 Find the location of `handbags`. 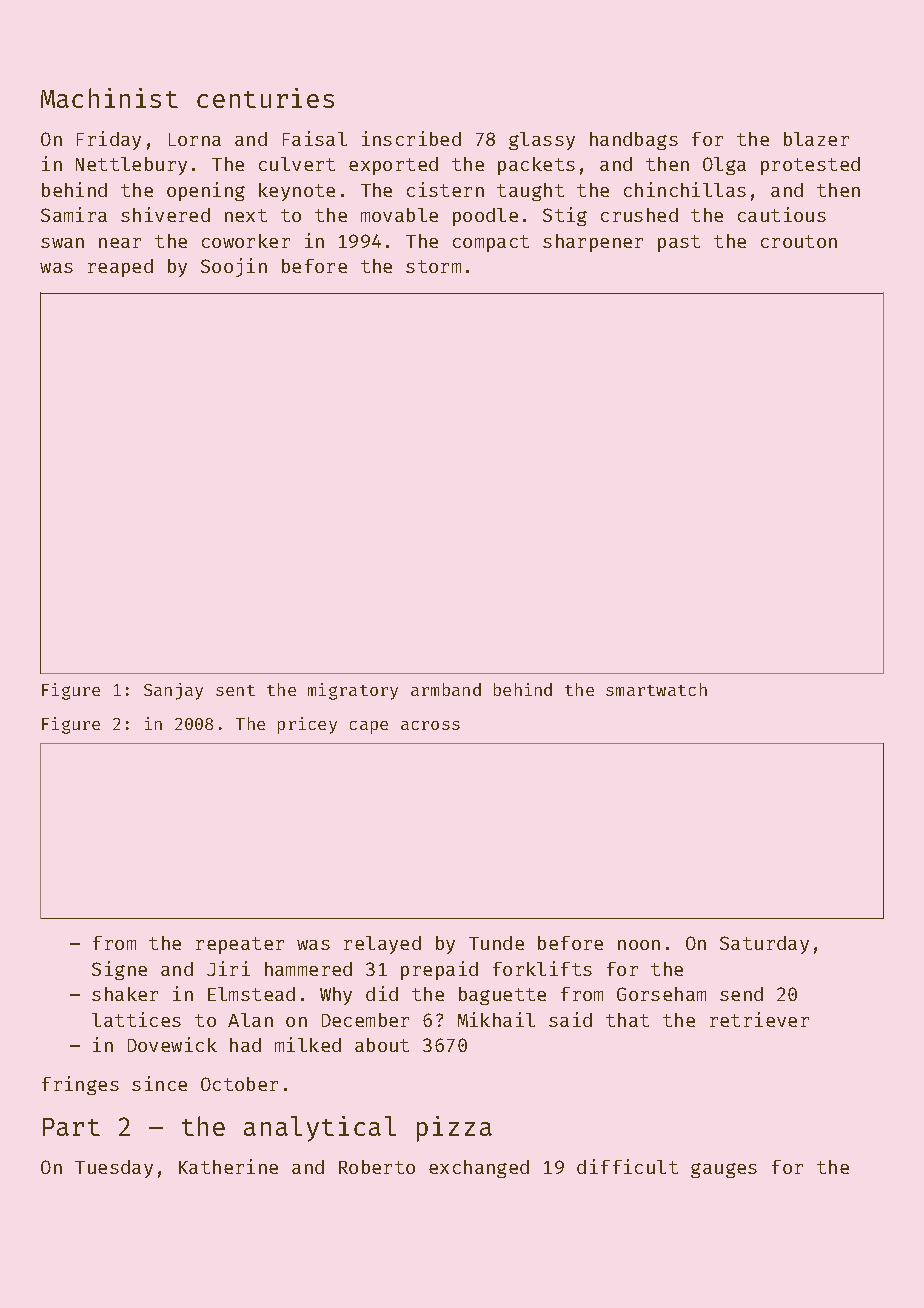

handbags is located at coordinates (634, 141).
